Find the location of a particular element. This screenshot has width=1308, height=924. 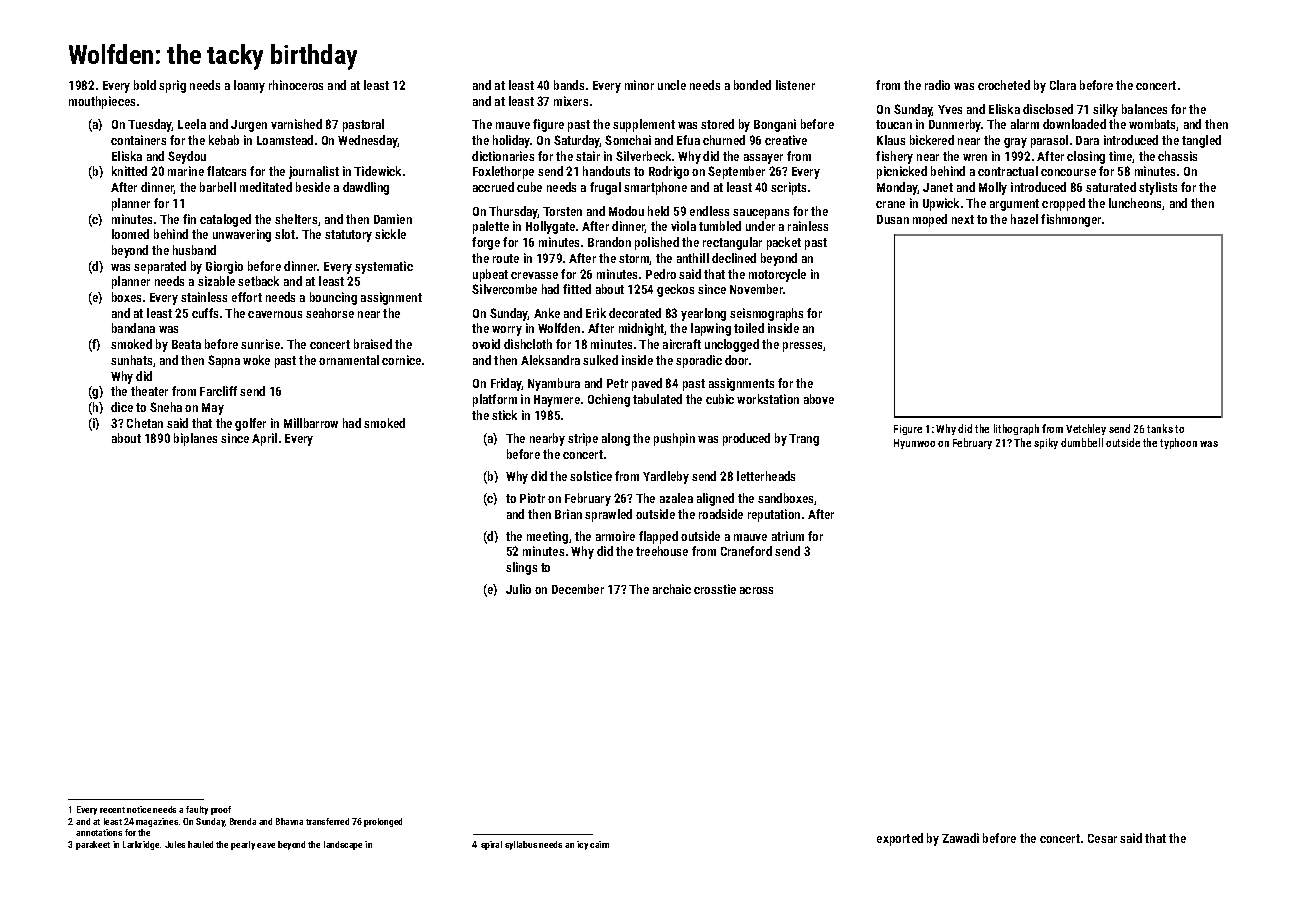

notice is located at coordinates (139, 809).
